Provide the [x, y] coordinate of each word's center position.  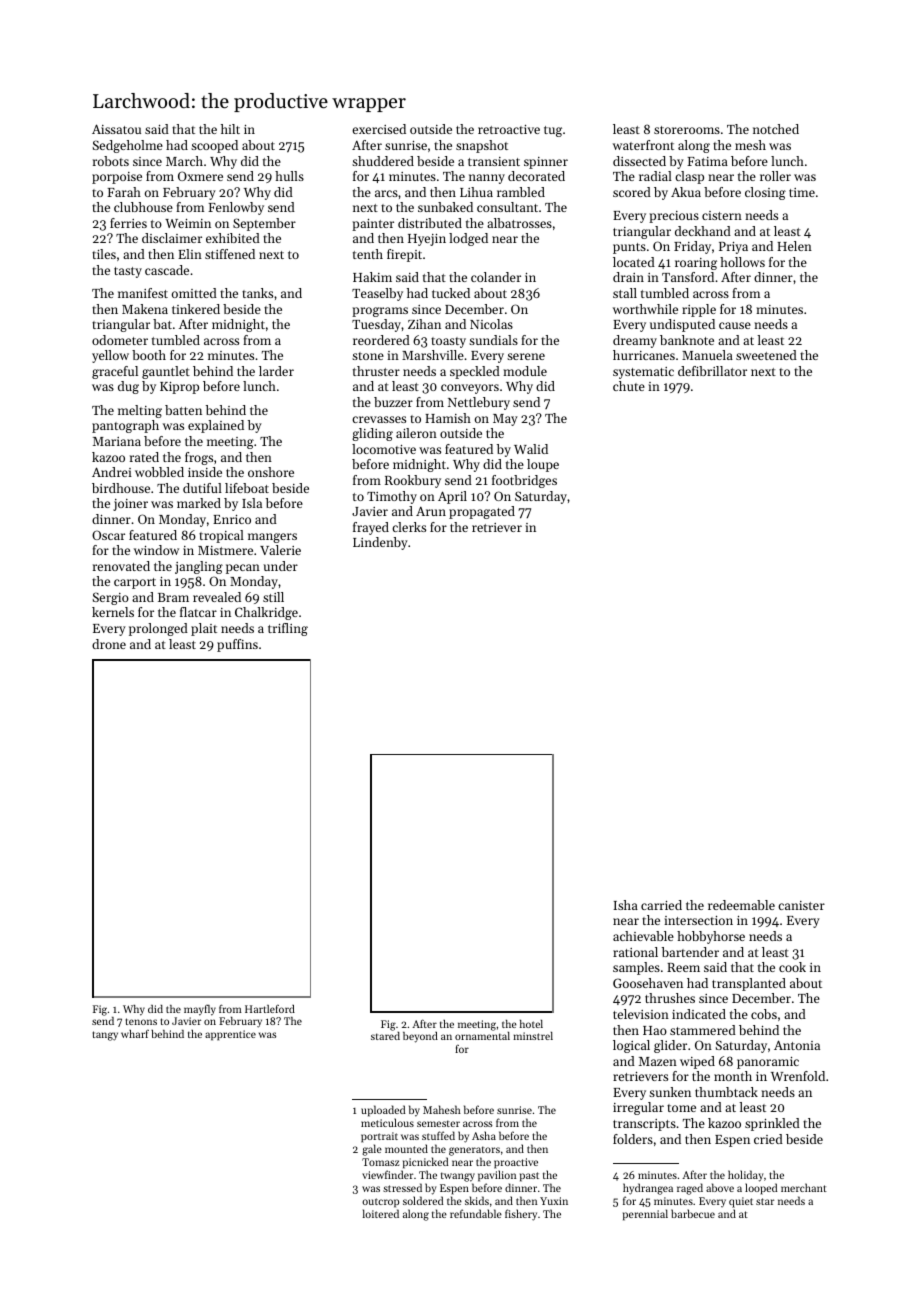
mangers [272, 538]
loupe [543, 465]
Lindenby [380, 543]
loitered [381, 1213]
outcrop [380, 1203]
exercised [379, 129]
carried [661, 905]
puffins [237, 645]
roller [775, 176]
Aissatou [116, 129]
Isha [625, 905]
